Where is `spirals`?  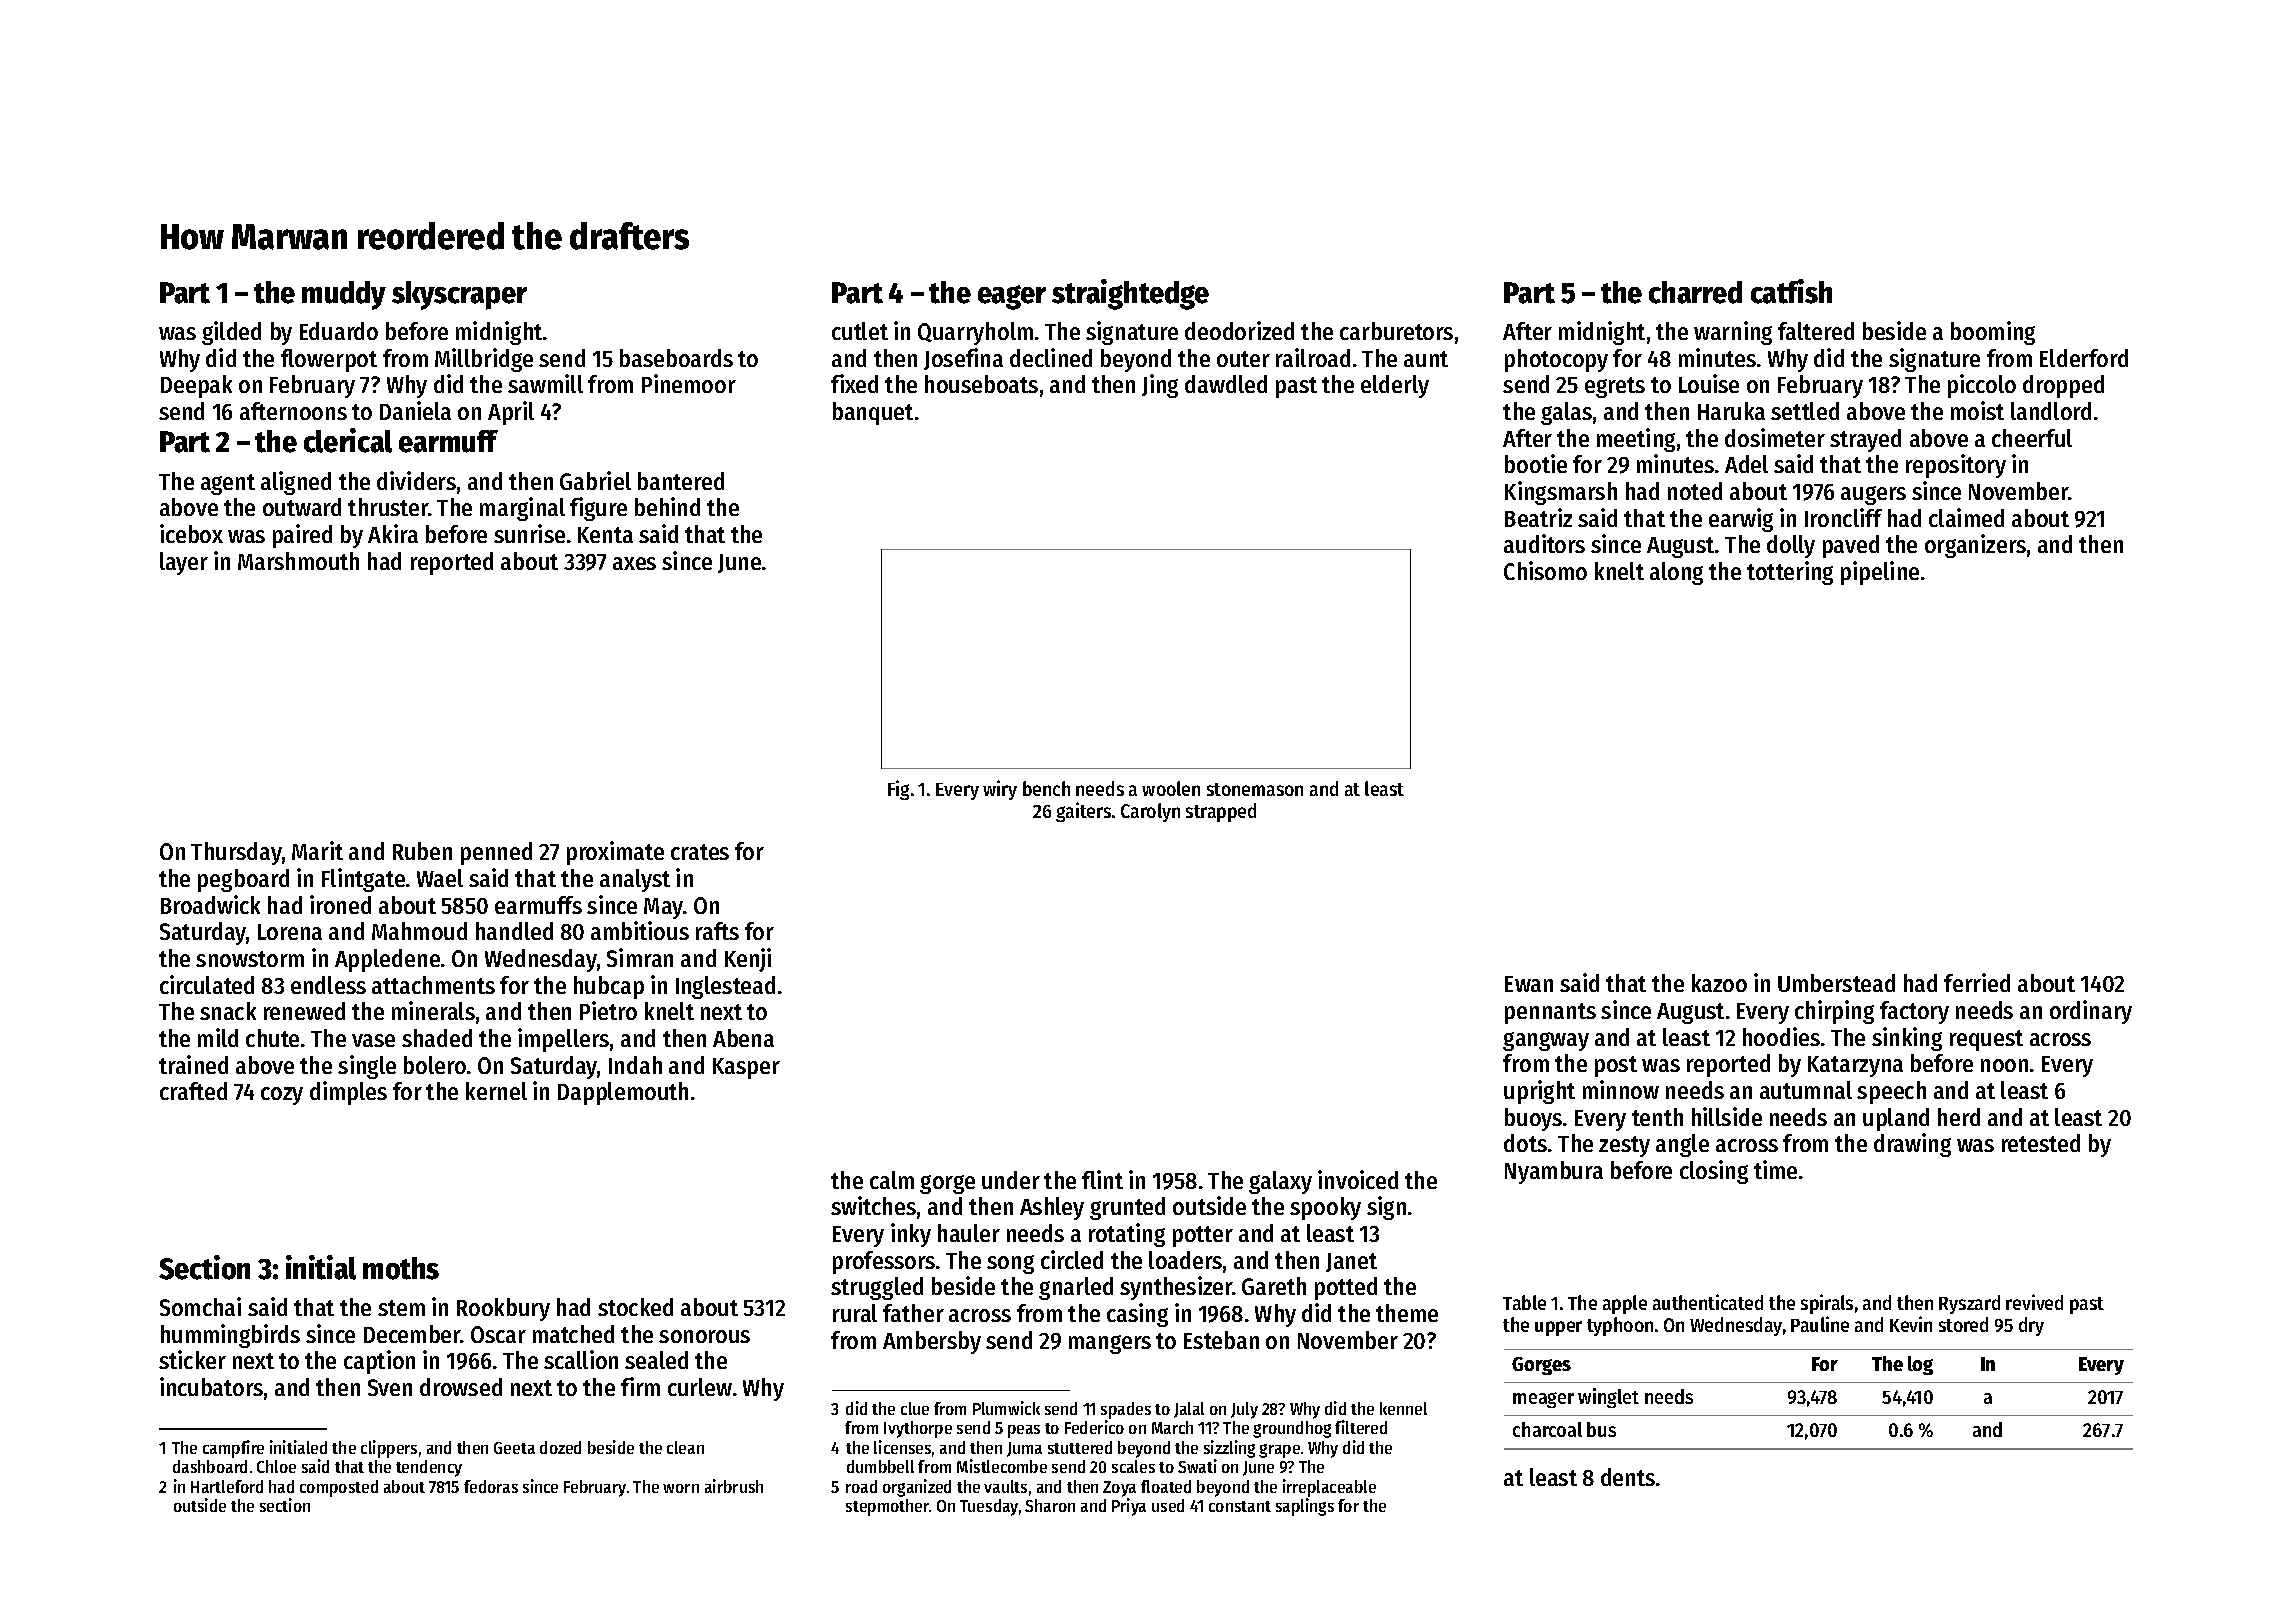 spirals is located at coordinates (1827, 1304).
